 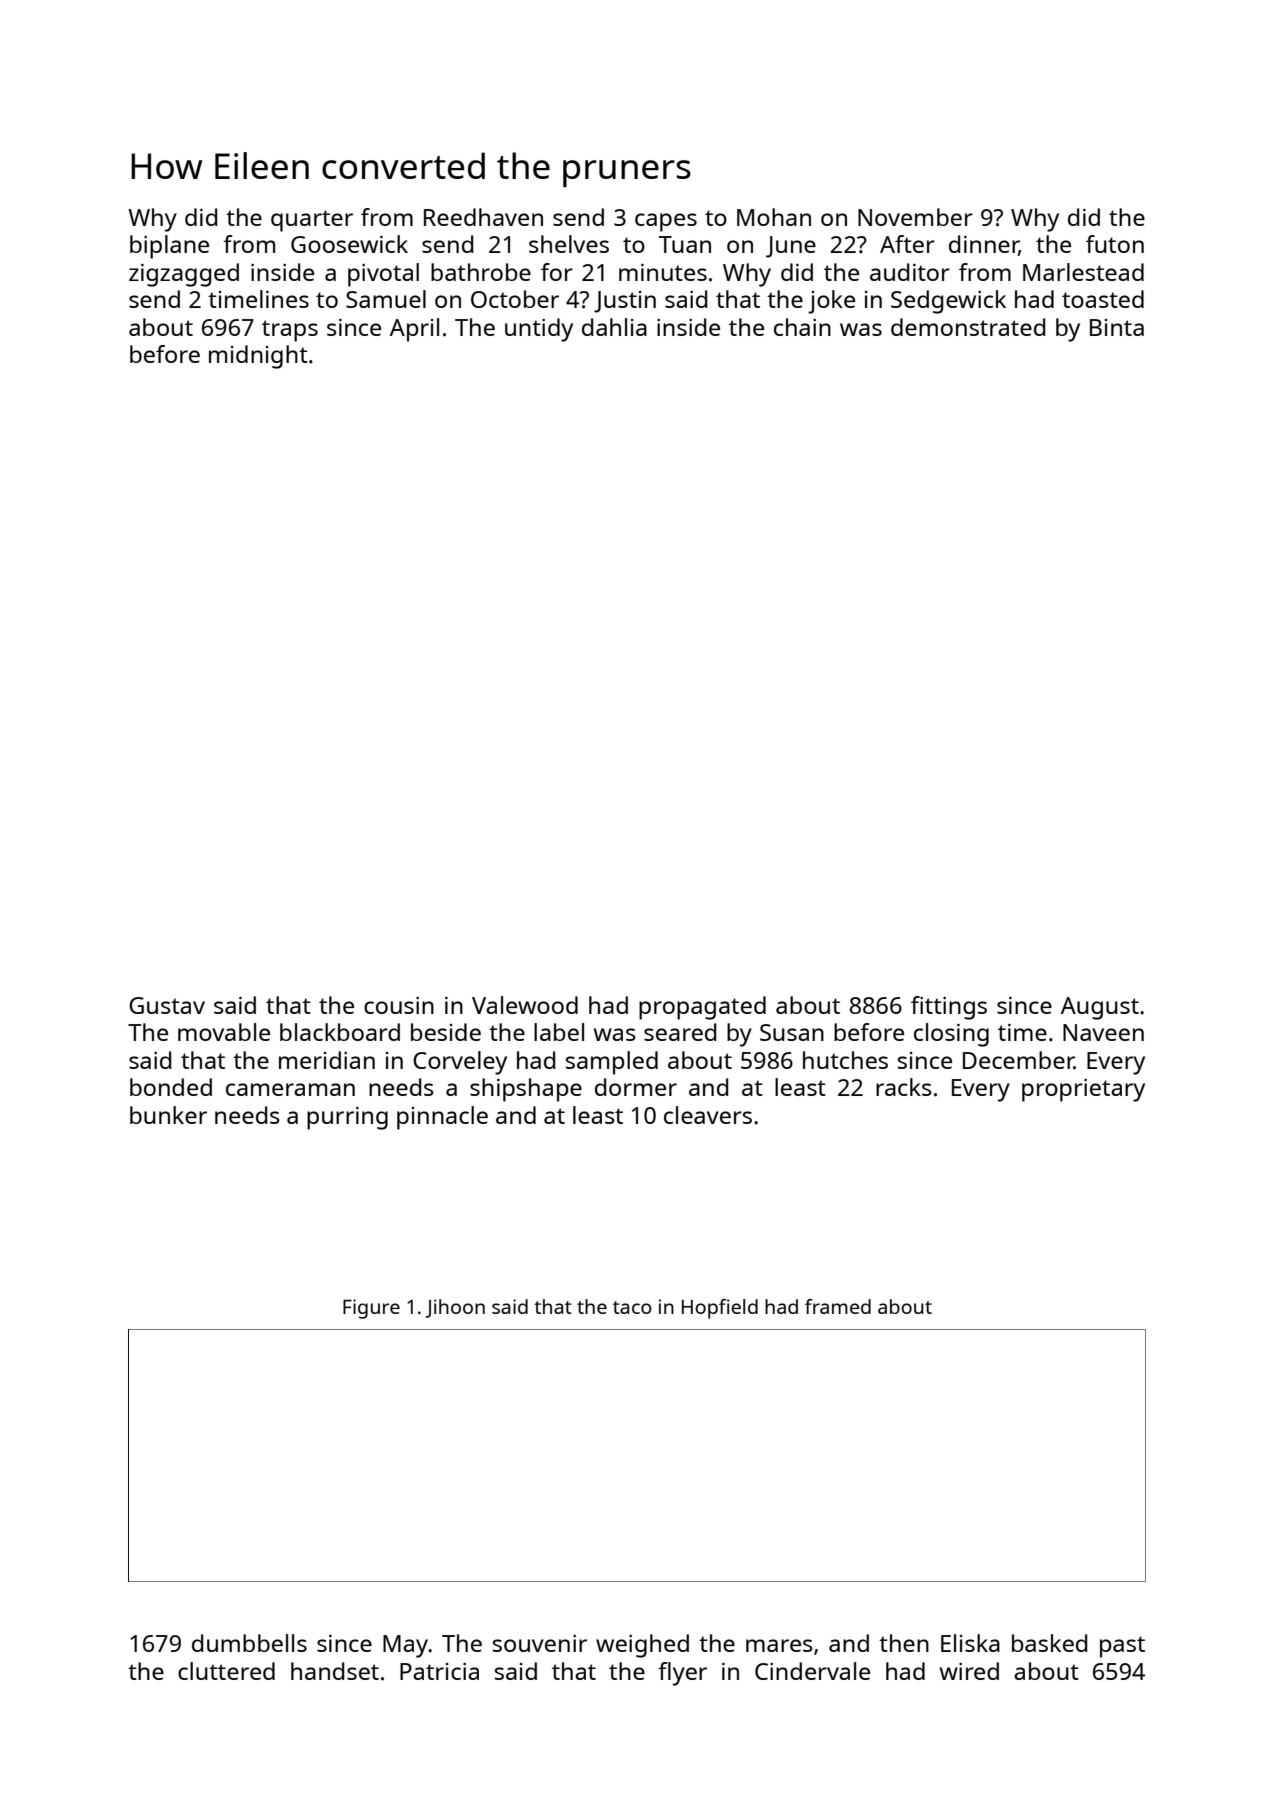 What do you see at coordinates (335, 1671) in the image?
I see `handset` at bounding box center [335, 1671].
